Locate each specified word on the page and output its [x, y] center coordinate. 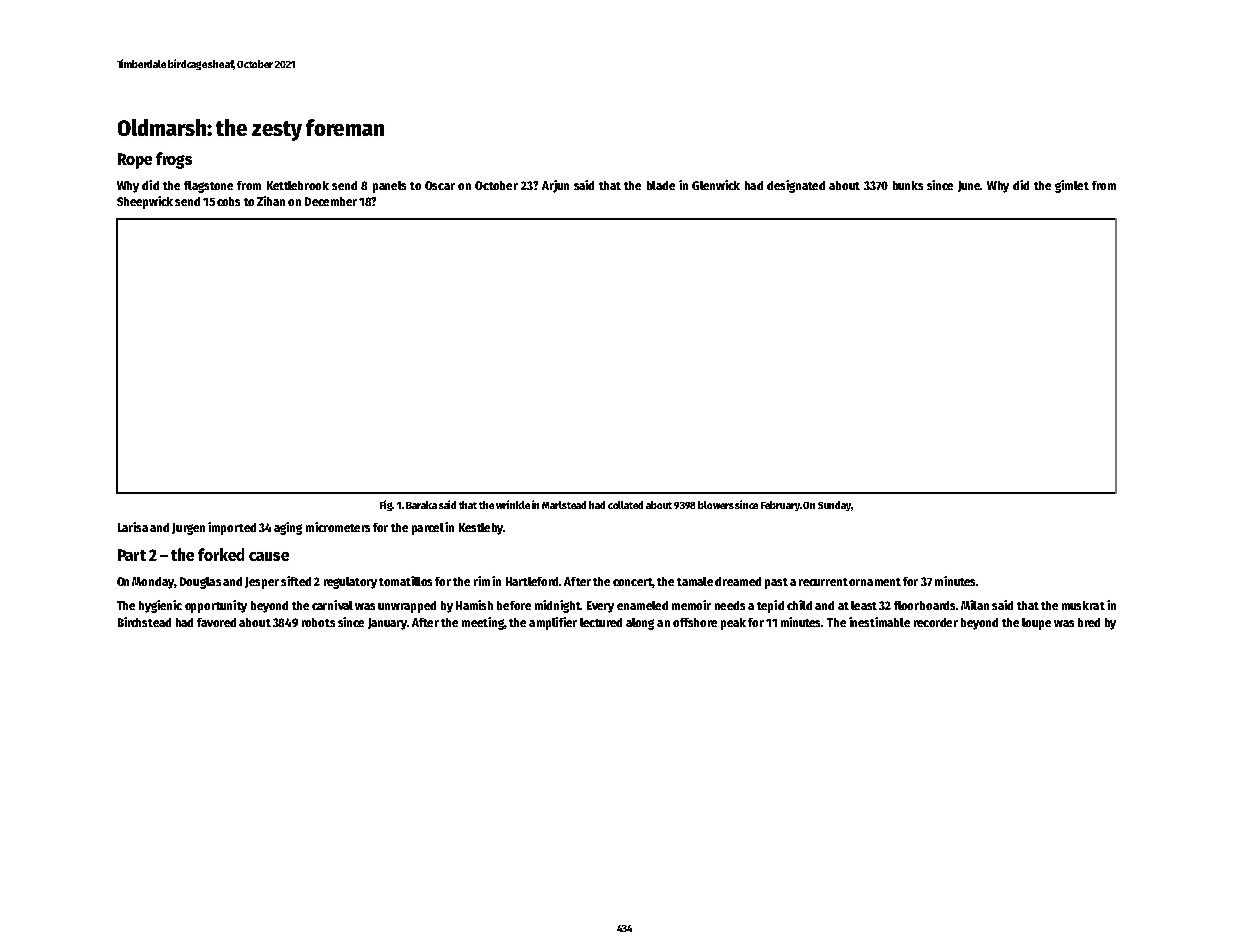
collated [625, 505]
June [969, 186]
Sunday [834, 506]
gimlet [1072, 186]
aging [288, 528]
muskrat [1083, 605]
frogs [174, 160]
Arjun [555, 186]
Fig [386, 505]
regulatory [350, 583]
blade [661, 185]
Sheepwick [145, 202]
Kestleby [481, 529]
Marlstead [564, 505]
